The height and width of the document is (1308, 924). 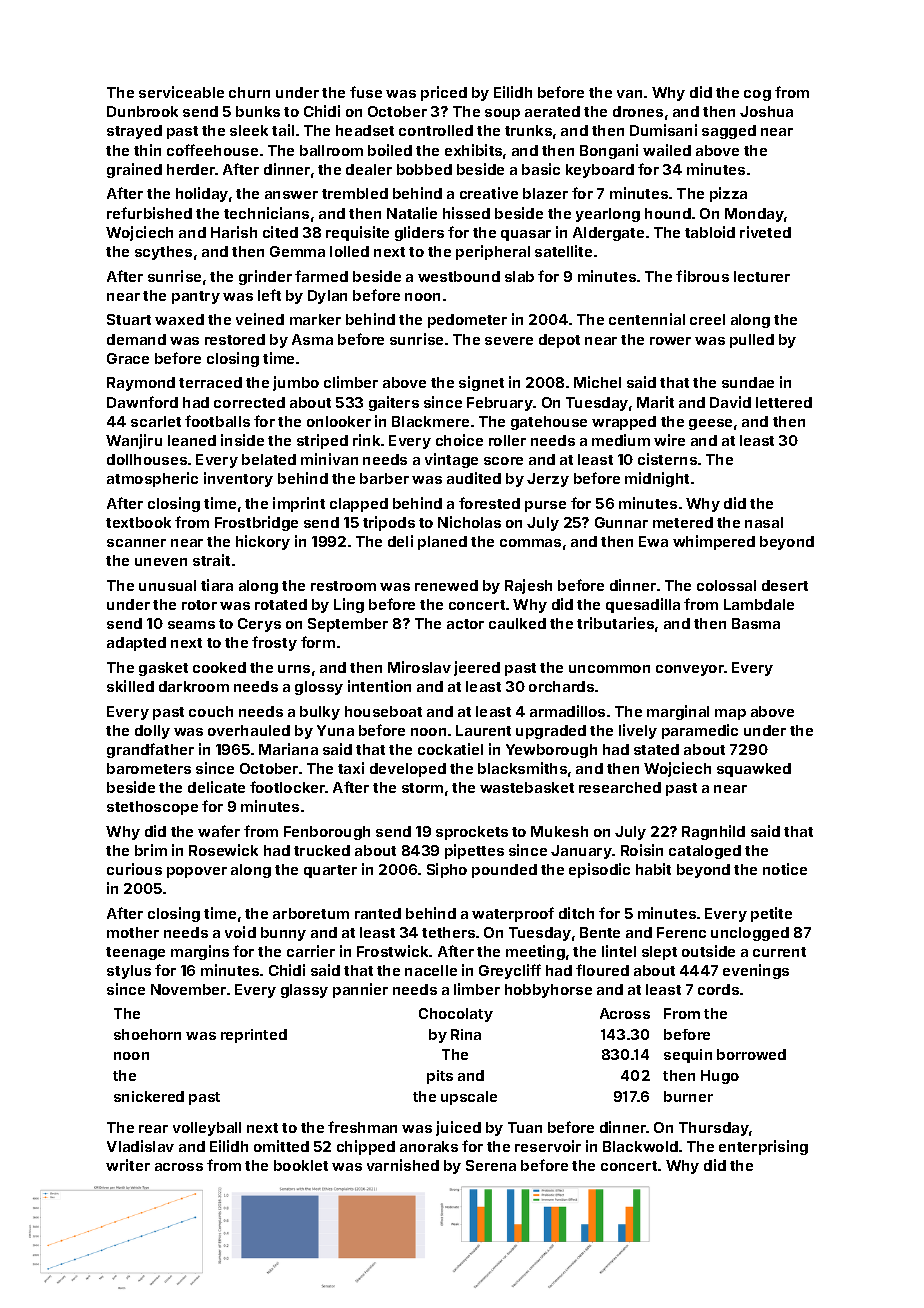 What do you see at coordinates (383, 711) in the document?
I see `houseboat` at bounding box center [383, 711].
